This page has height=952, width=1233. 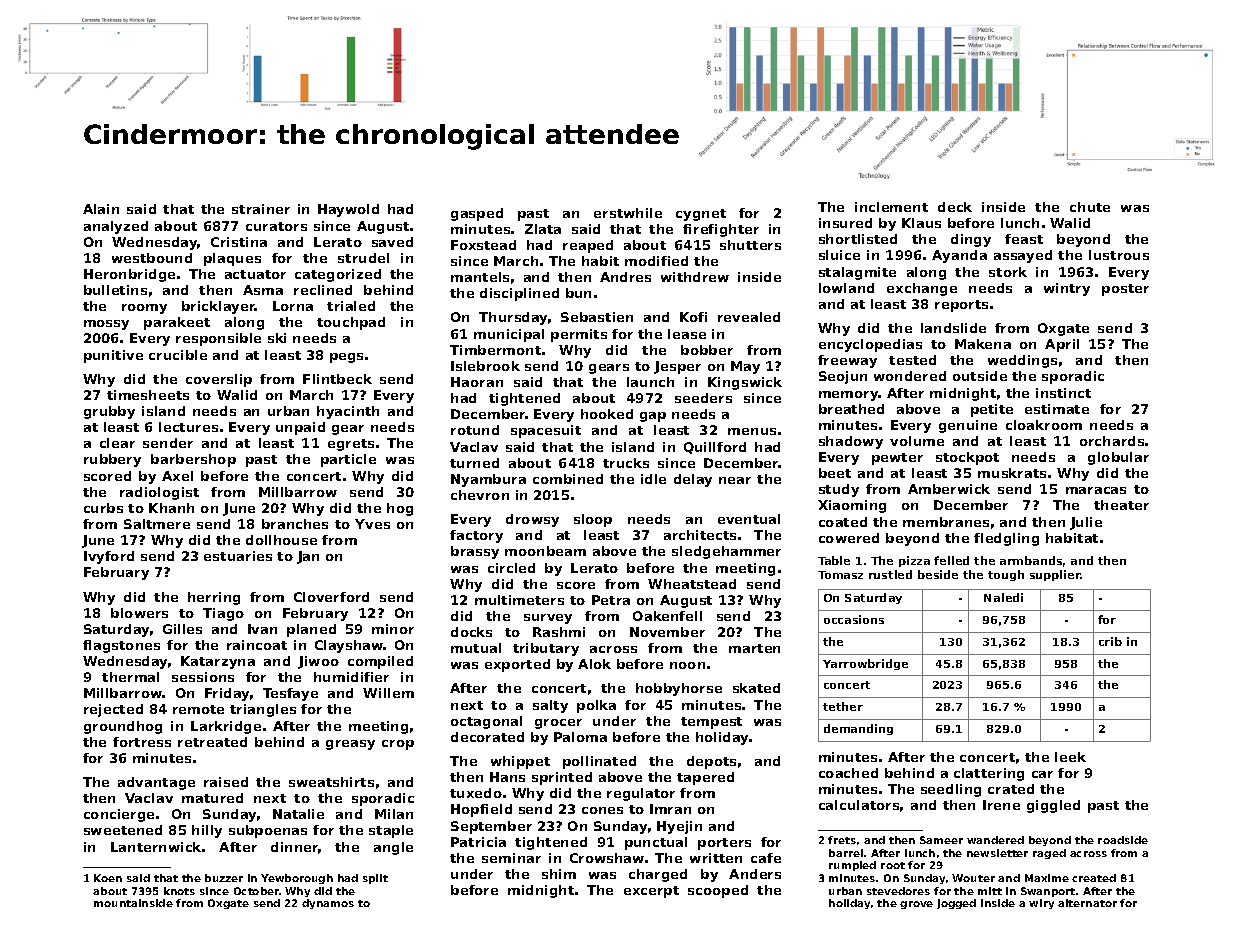 I want to click on erstwhile, so click(x=628, y=213).
